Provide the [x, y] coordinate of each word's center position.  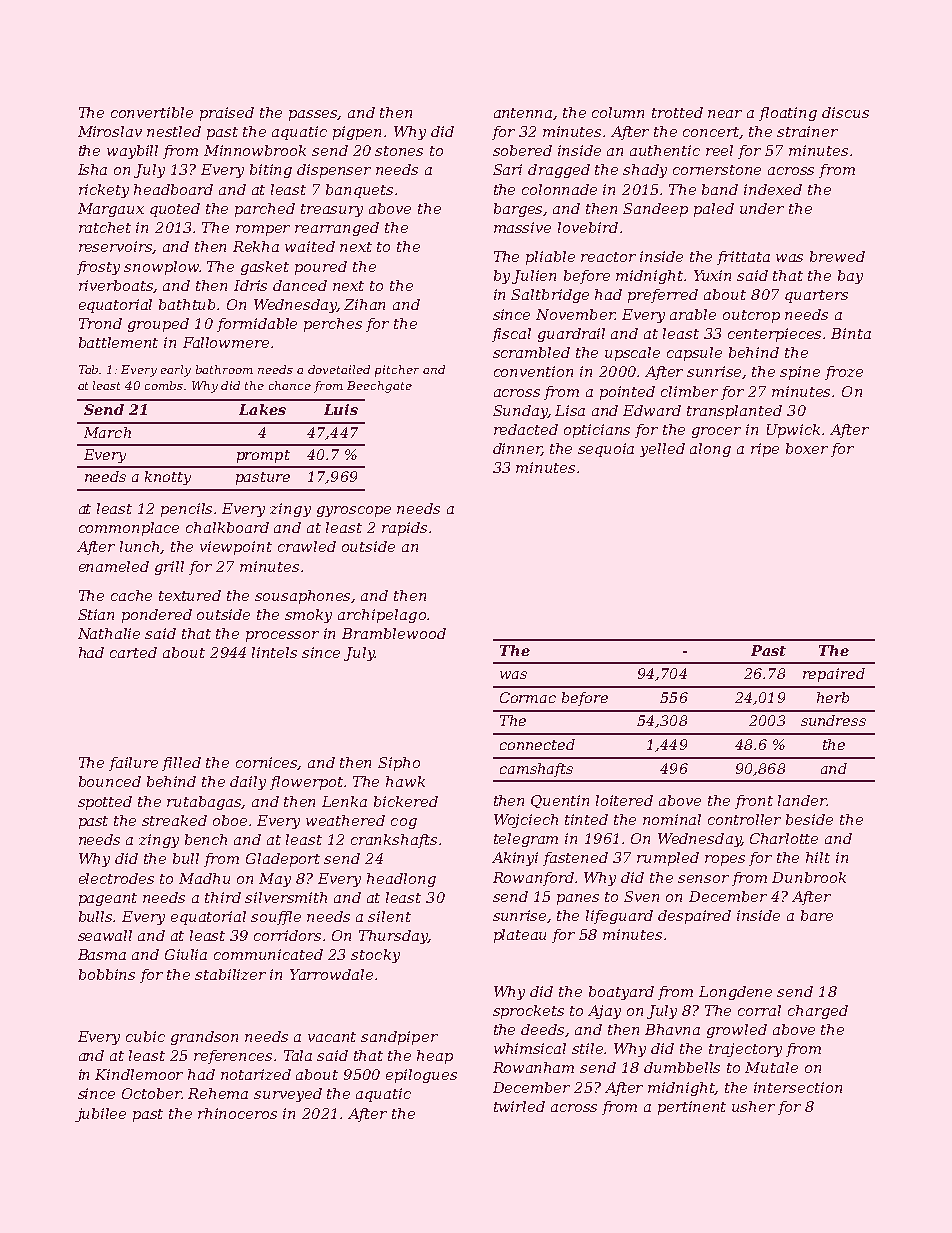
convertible [152, 112]
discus [845, 112]
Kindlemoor [139, 1074]
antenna [523, 113]
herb [833, 697]
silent [389, 916]
